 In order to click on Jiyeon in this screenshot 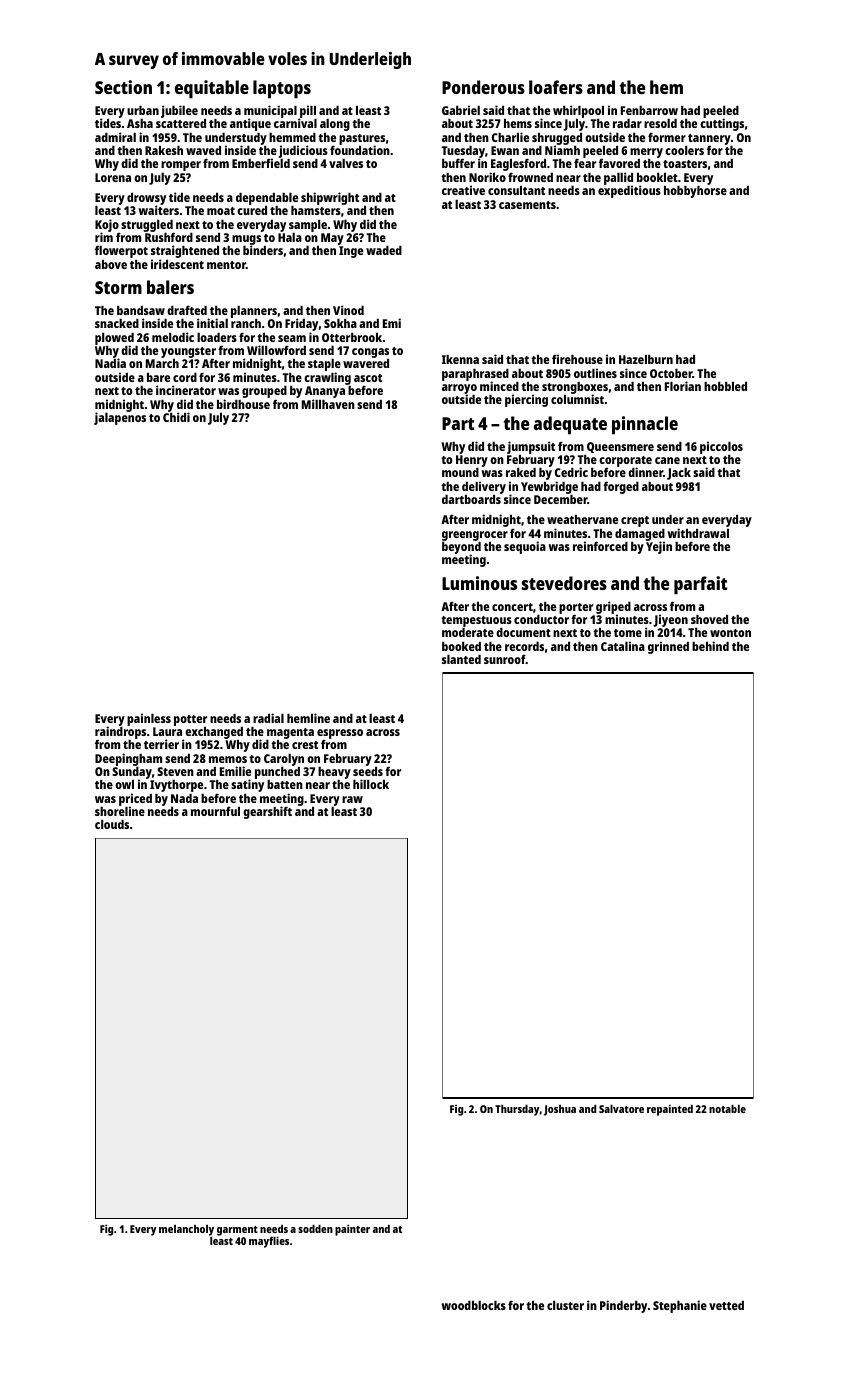, I will do `click(670, 620)`.
